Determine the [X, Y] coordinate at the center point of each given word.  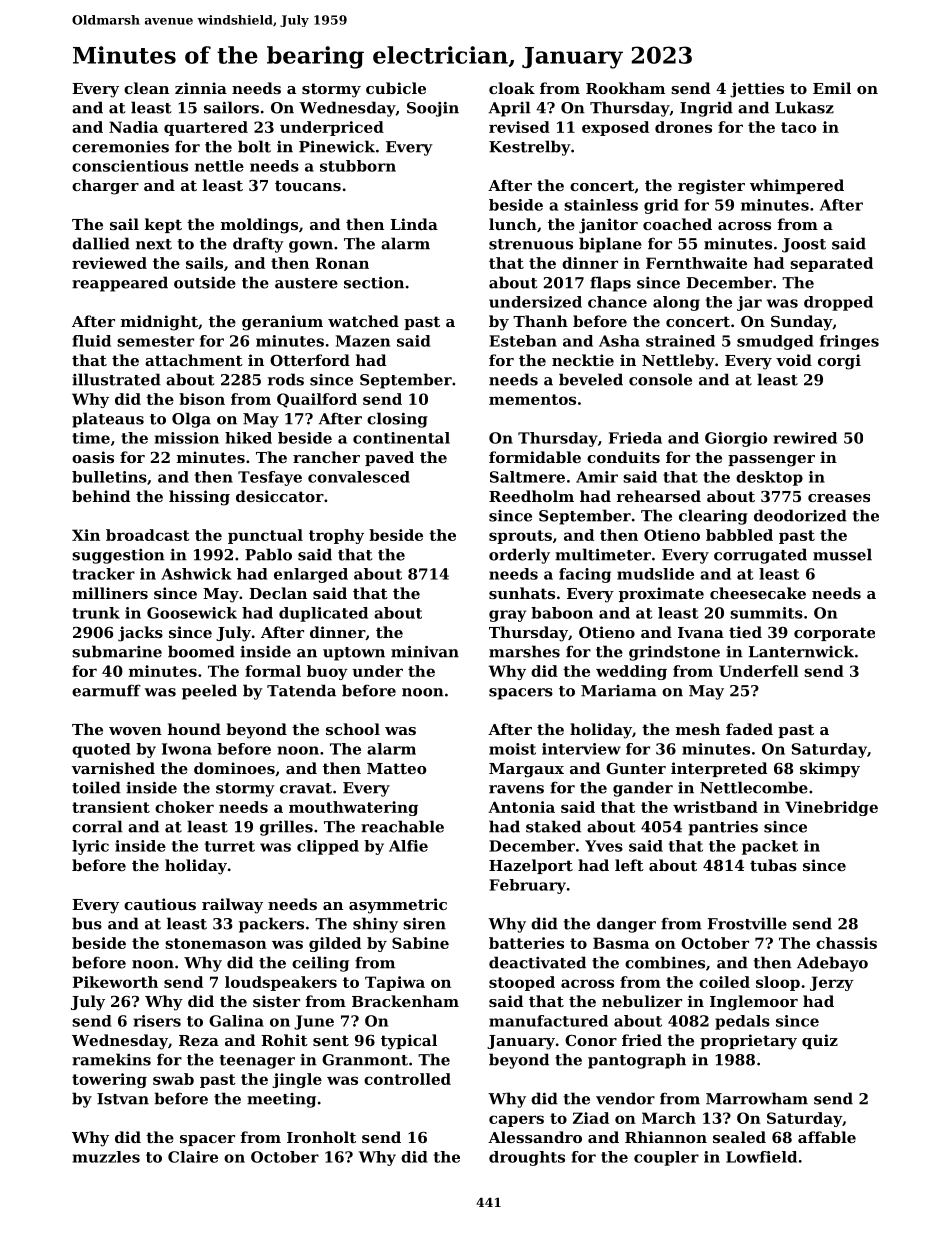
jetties [757, 90]
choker [184, 807]
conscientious [130, 166]
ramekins [111, 1059]
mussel [842, 554]
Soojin [433, 109]
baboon [562, 613]
